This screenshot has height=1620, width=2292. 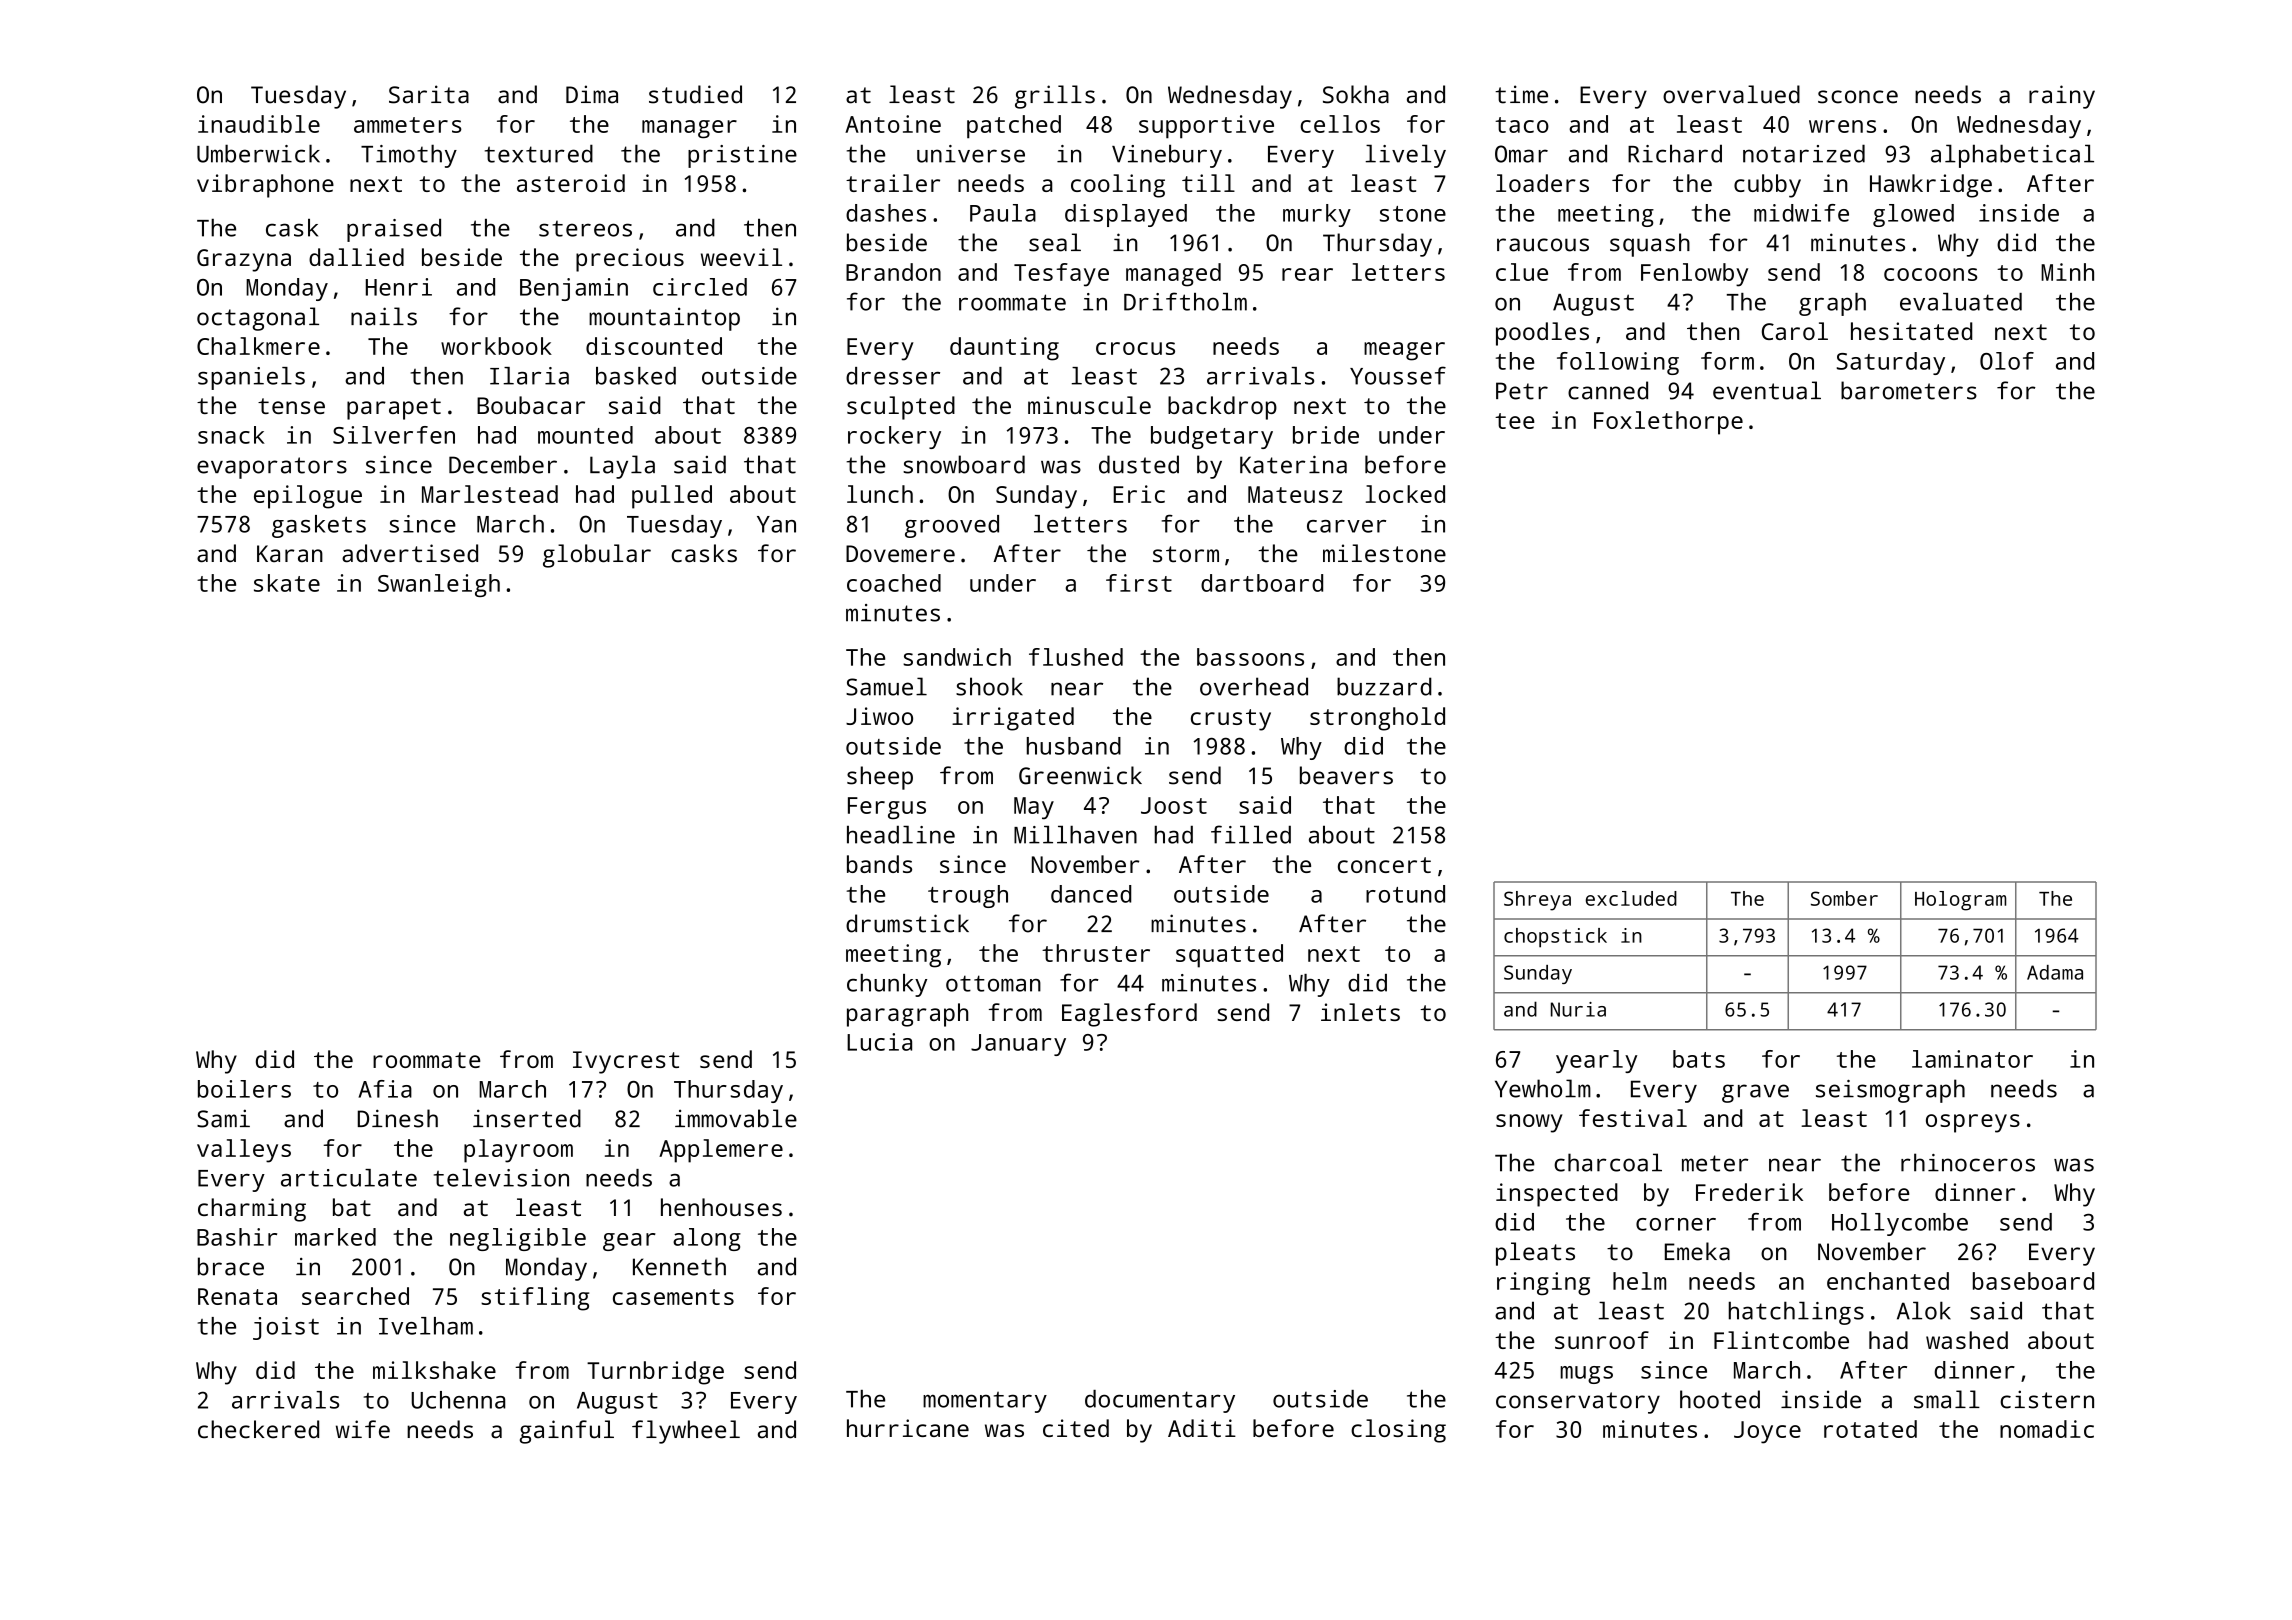 What do you see at coordinates (1731, 94) in the screenshot?
I see `overvalued` at bounding box center [1731, 94].
